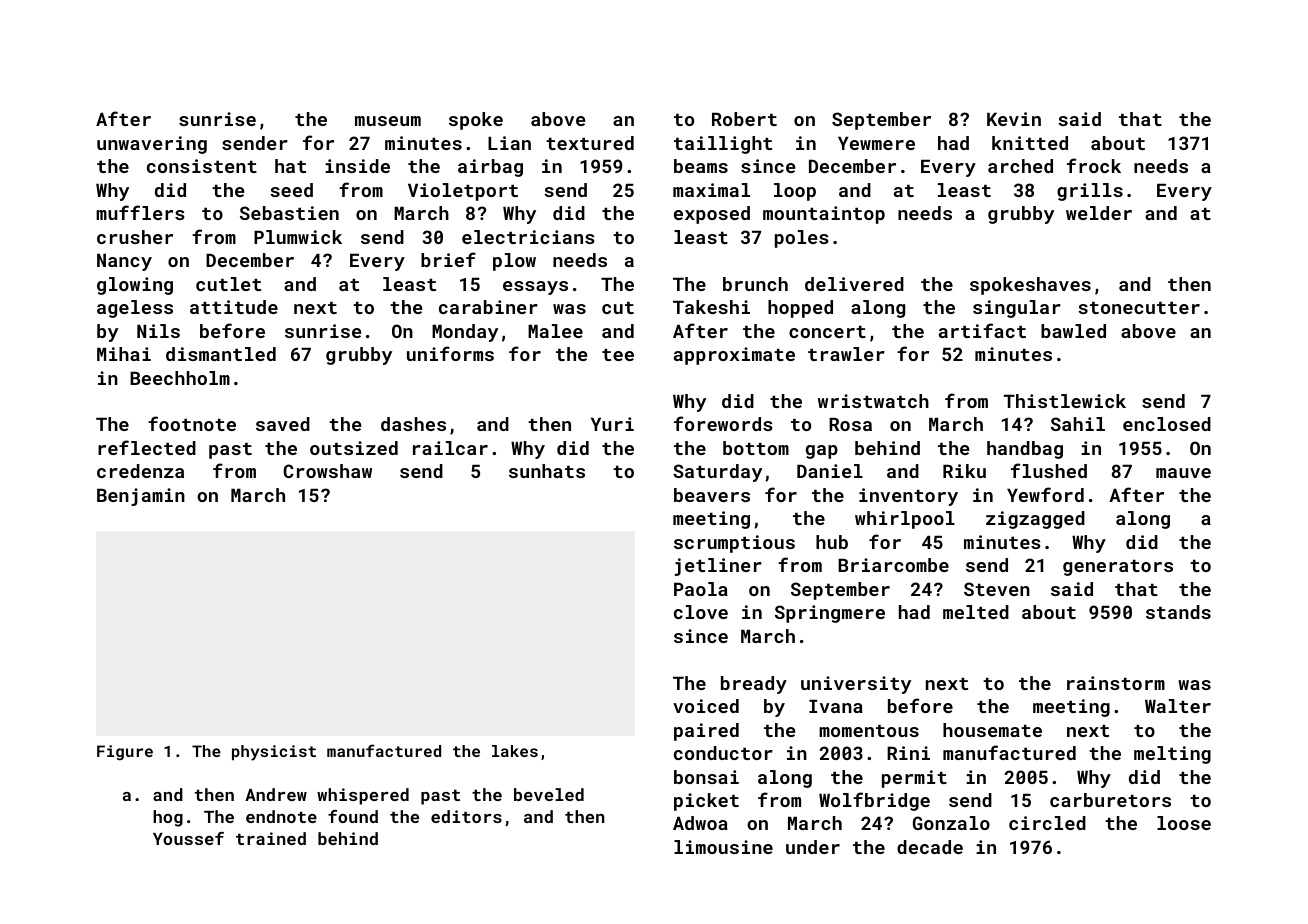  What do you see at coordinates (754, 685) in the screenshot?
I see `bready` at bounding box center [754, 685].
